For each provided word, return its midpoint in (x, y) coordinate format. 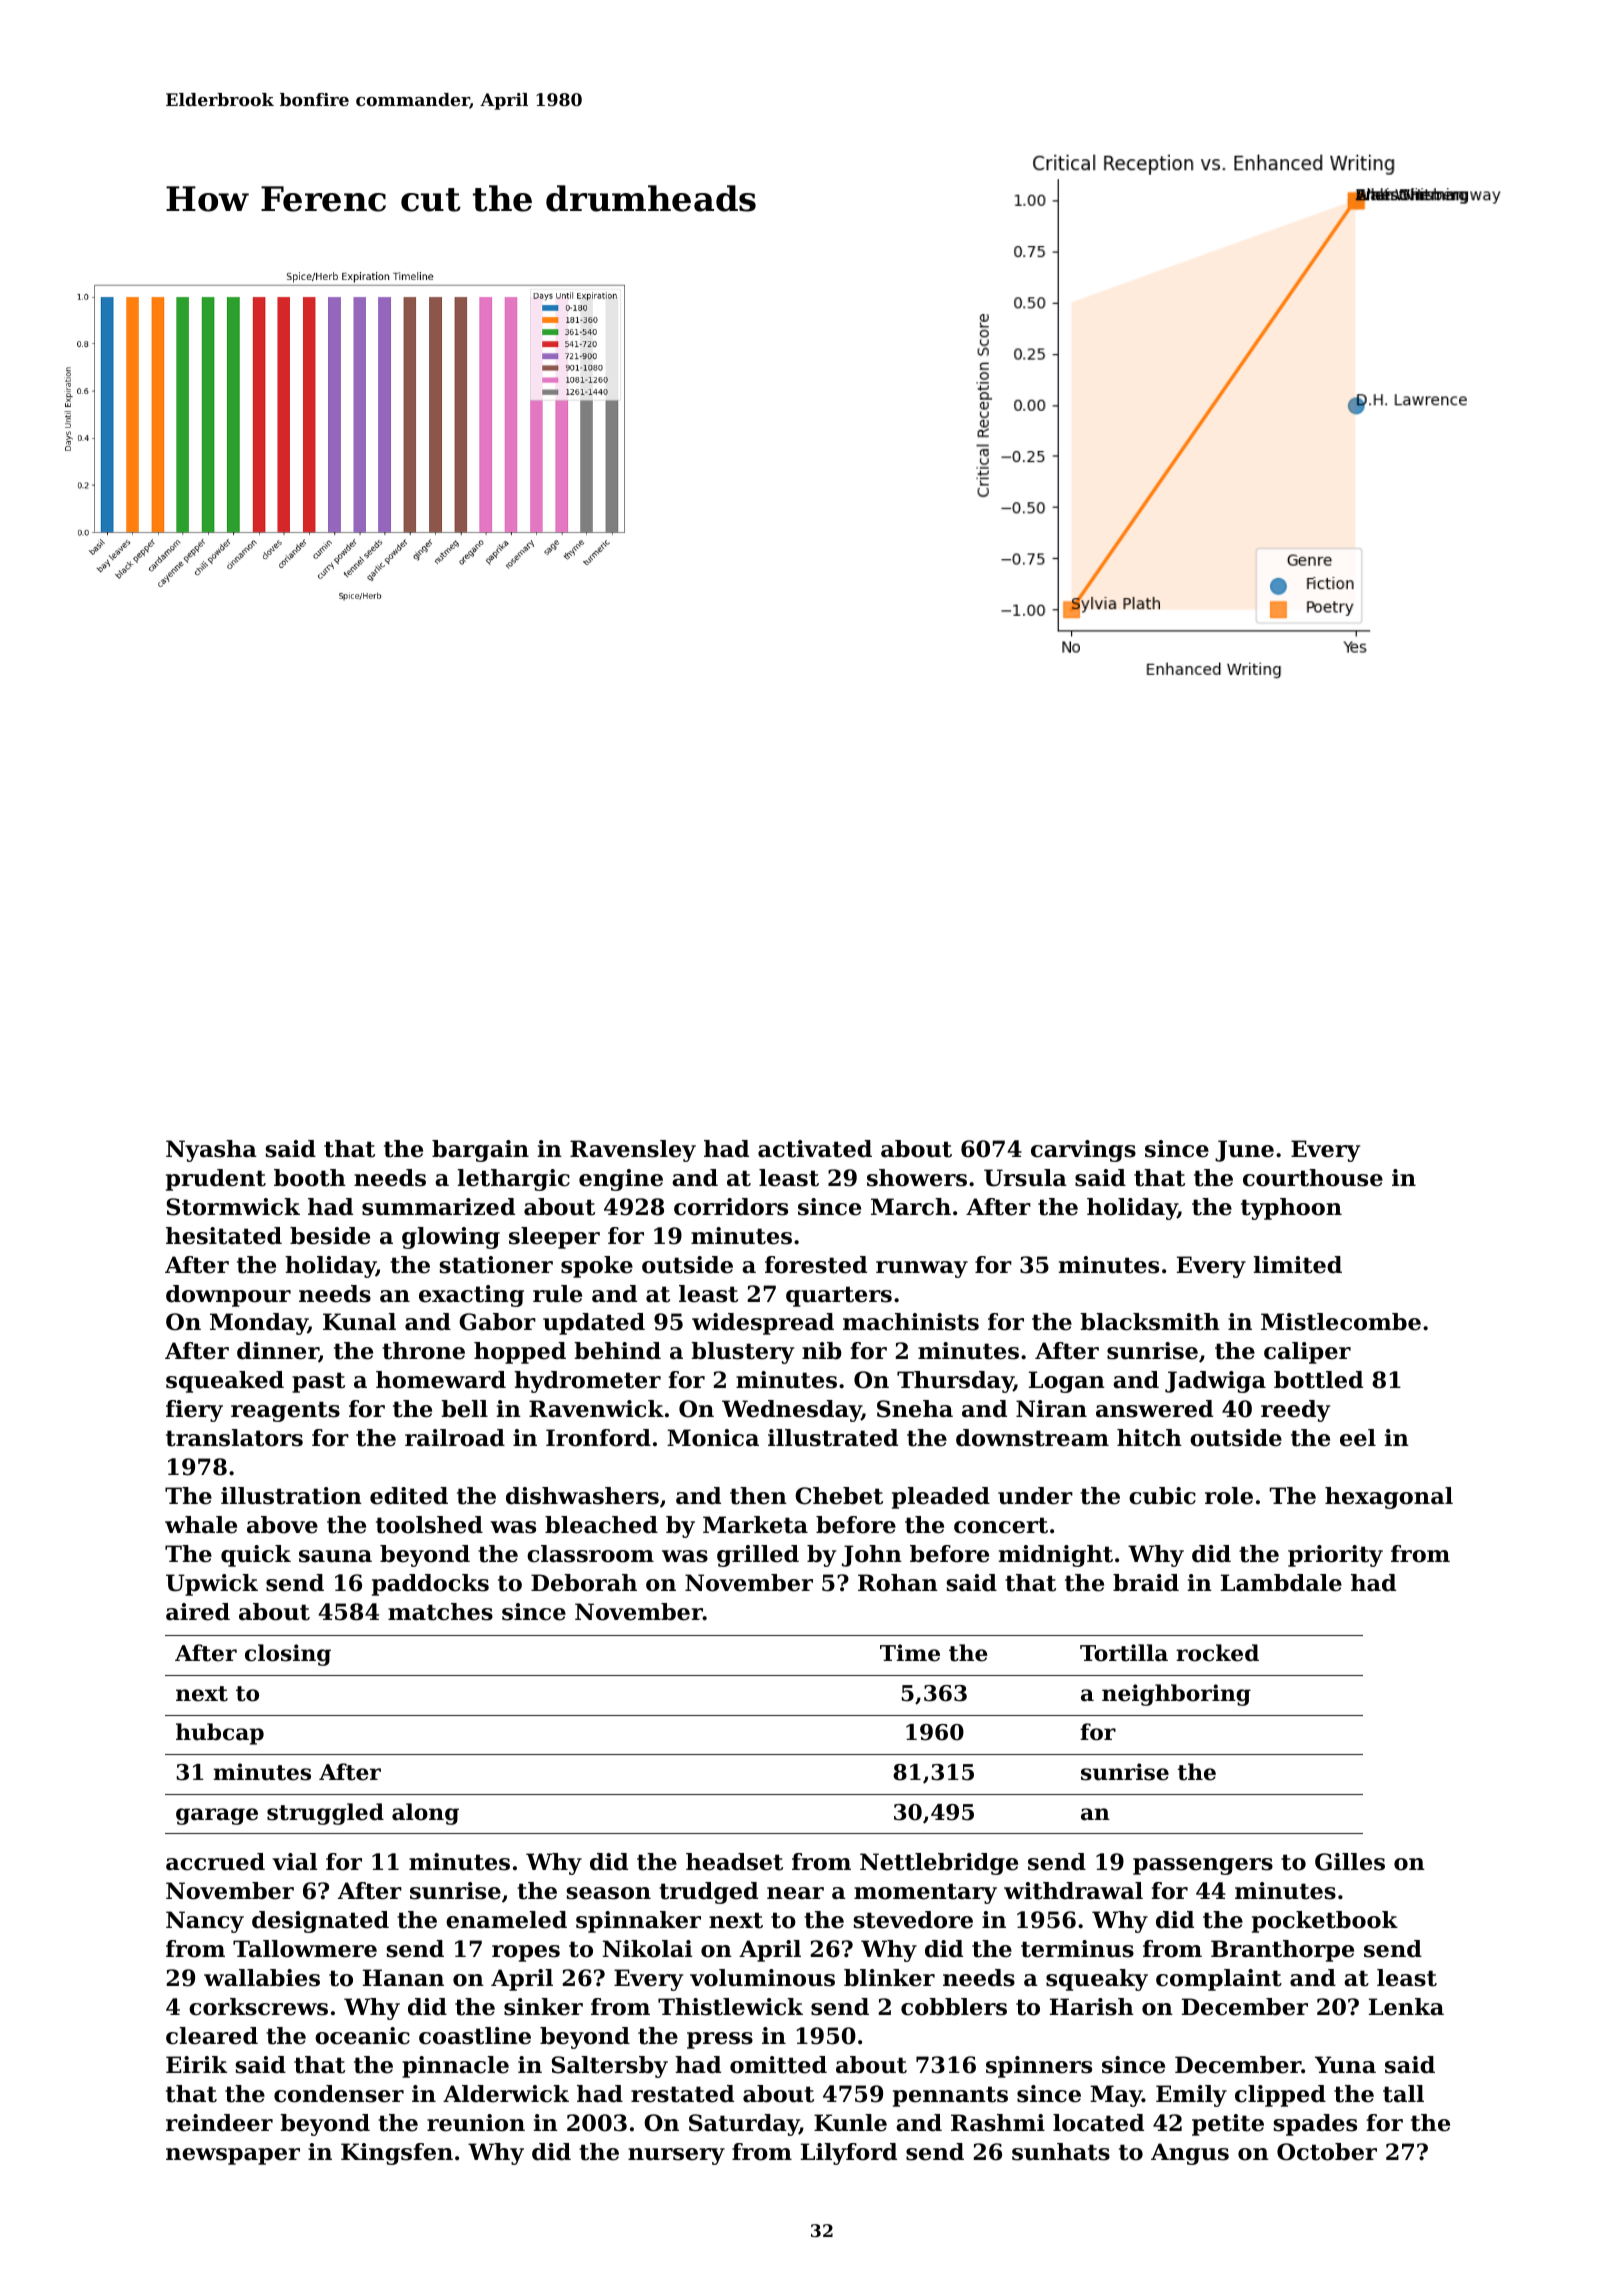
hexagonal (1389, 1498)
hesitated (224, 1236)
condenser (339, 2094)
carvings (1083, 1151)
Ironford (598, 1438)
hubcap (220, 1734)
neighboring (1176, 1695)
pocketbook (1325, 1922)
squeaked (225, 1382)
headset (734, 1862)
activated (815, 1149)
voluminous (762, 1978)
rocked (1217, 1653)
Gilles (1350, 1862)
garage (217, 1816)
